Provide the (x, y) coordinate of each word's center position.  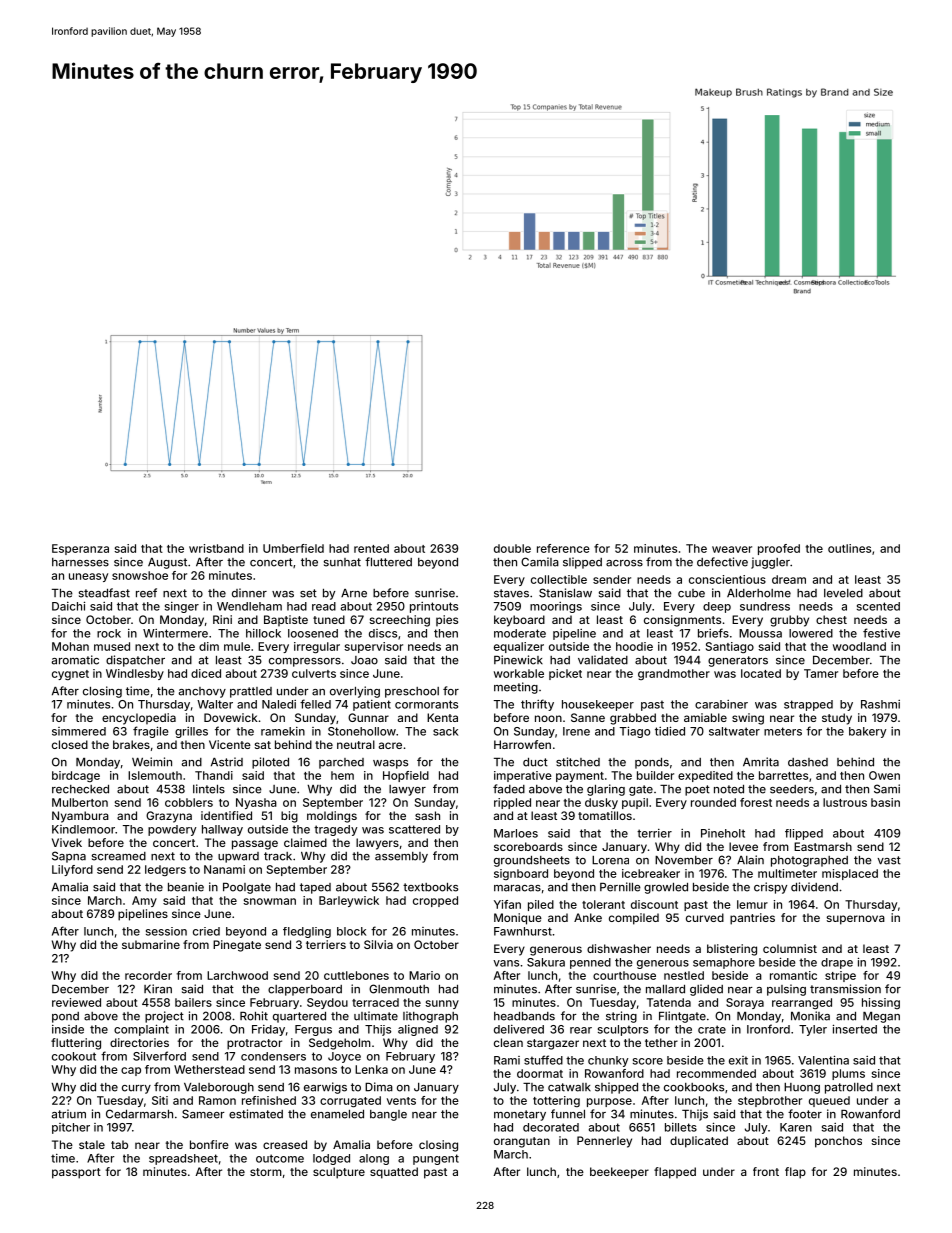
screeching (400, 621)
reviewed (76, 1002)
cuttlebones (356, 975)
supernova (856, 920)
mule (237, 646)
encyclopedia (139, 719)
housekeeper (598, 705)
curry (136, 1089)
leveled (843, 593)
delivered (519, 1029)
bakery (868, 732)
